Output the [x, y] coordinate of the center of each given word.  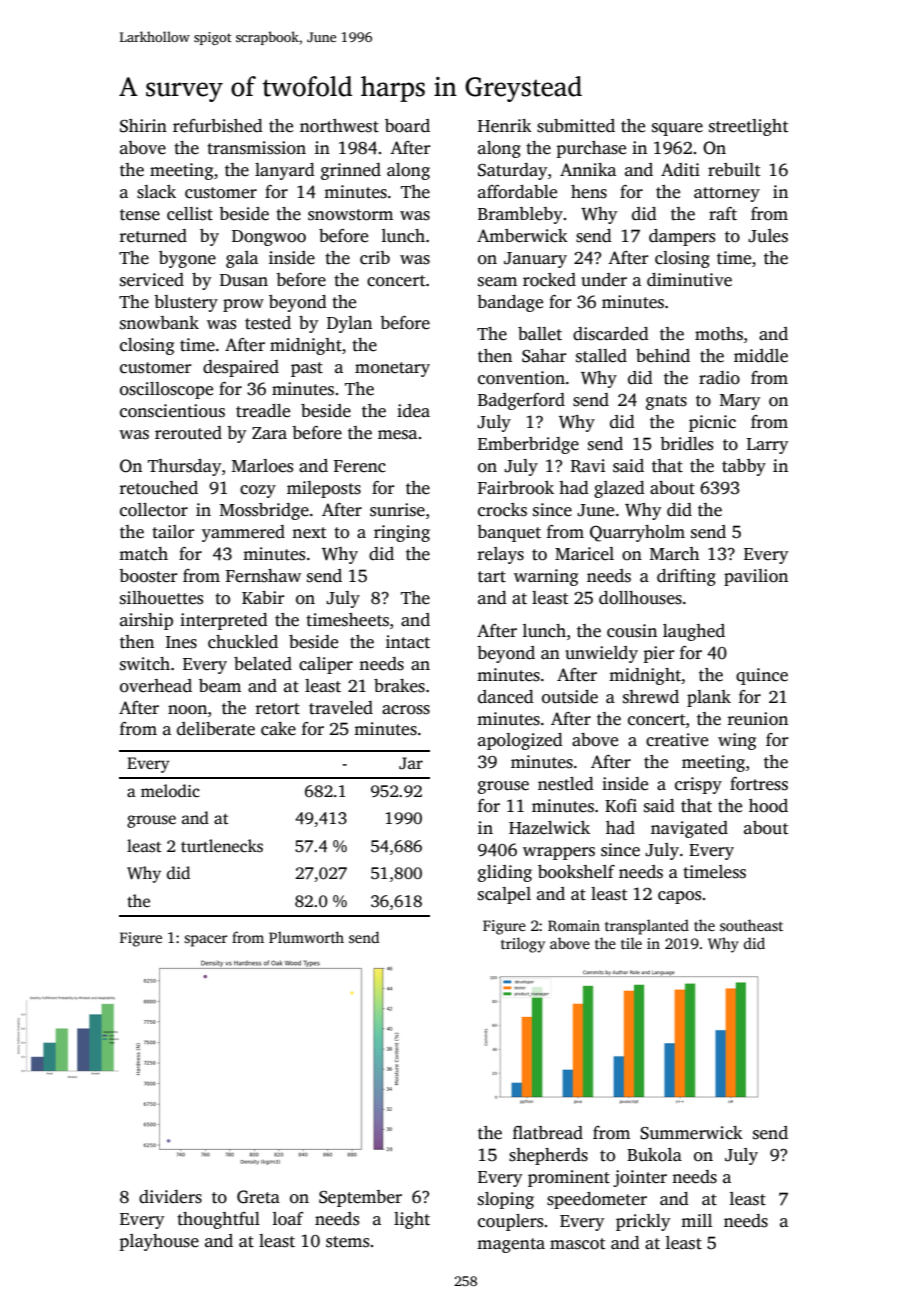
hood [768, 806]
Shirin [143, 126]
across [406, 710]
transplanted [647, 927]
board [407, 126]
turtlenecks [222, 846]
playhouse [159, 1242]
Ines [181, 642]
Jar [411, 763]
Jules [768, 236]
